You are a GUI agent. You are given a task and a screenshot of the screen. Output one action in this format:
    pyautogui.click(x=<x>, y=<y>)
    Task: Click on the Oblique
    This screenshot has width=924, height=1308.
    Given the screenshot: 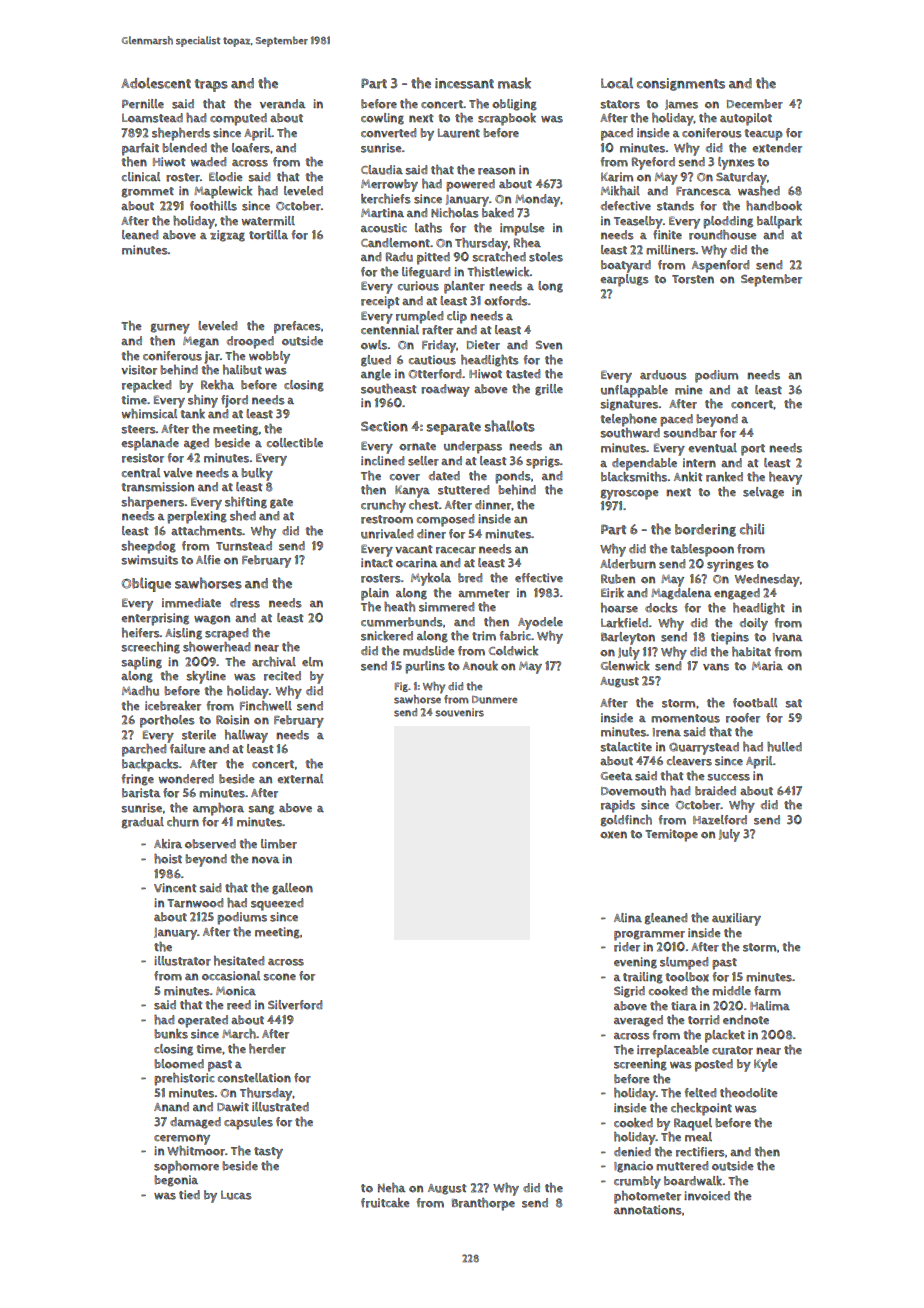 What is the action you would take?
    pyautogui.click(x=146, y=584)
